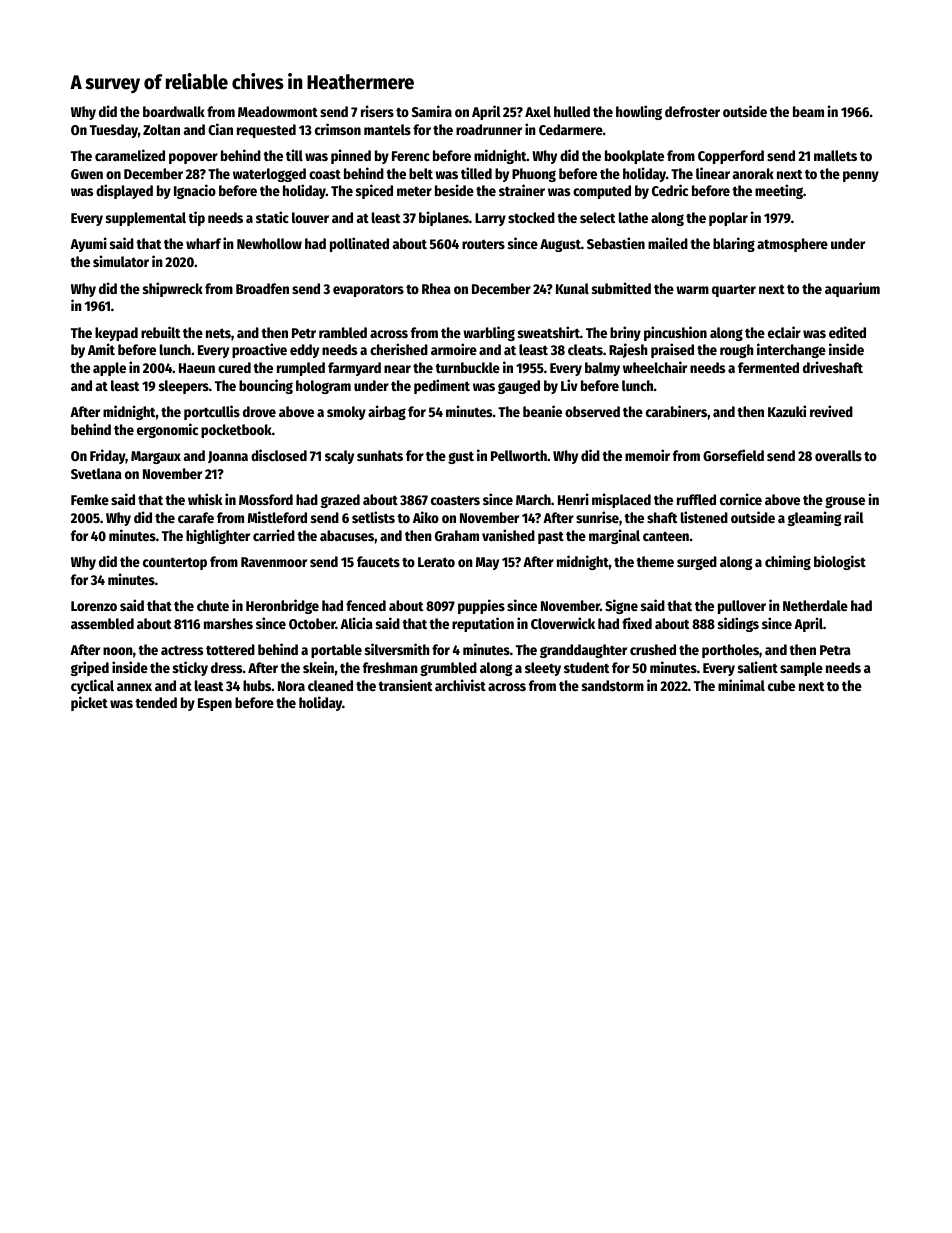  What do you see at coordinates (572, 111) in the image?
I see `hulled` at bounding box center [572, 111].
